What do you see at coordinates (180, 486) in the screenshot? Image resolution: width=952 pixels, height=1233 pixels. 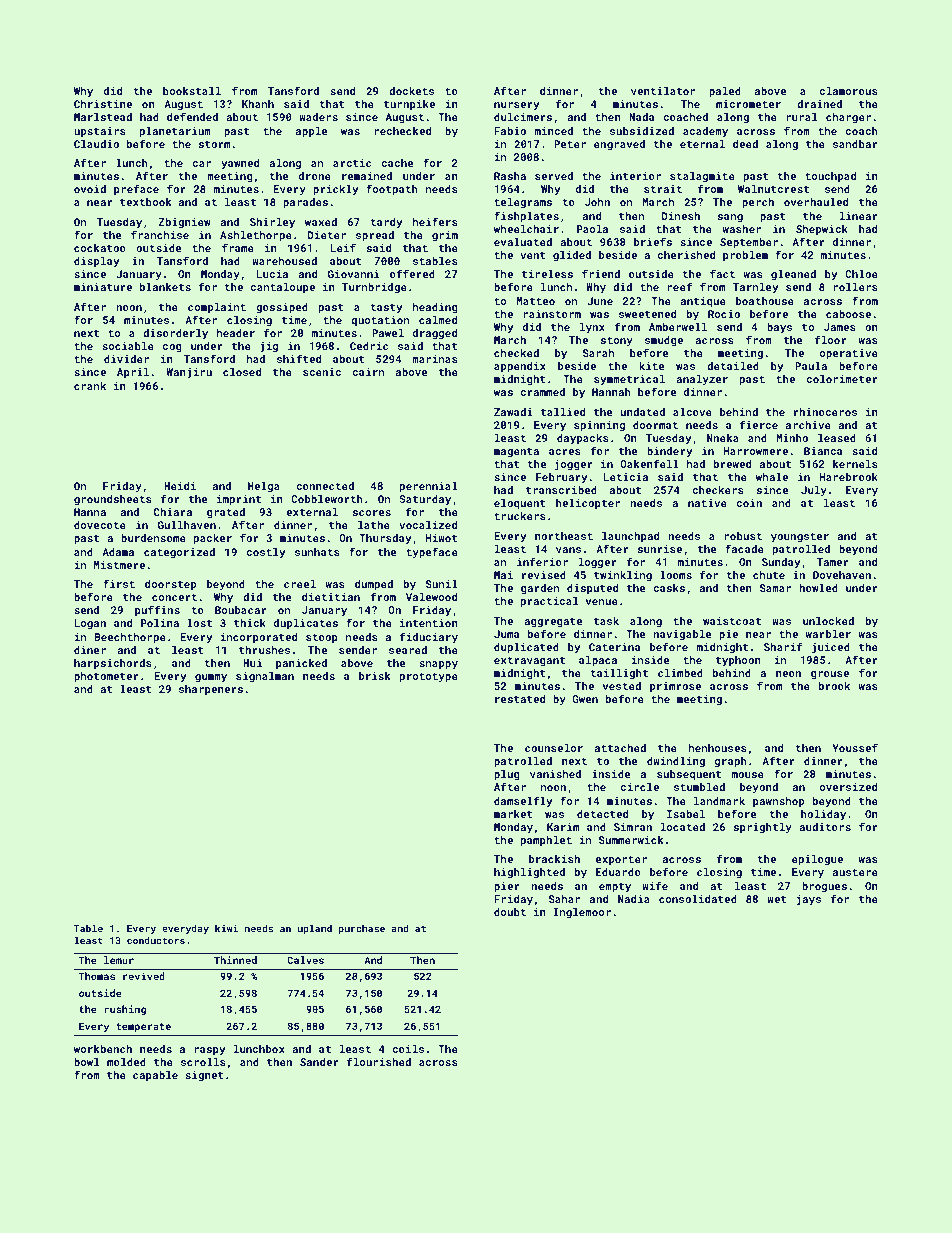 I see `Heidi` at bounding box center [180, 486].
